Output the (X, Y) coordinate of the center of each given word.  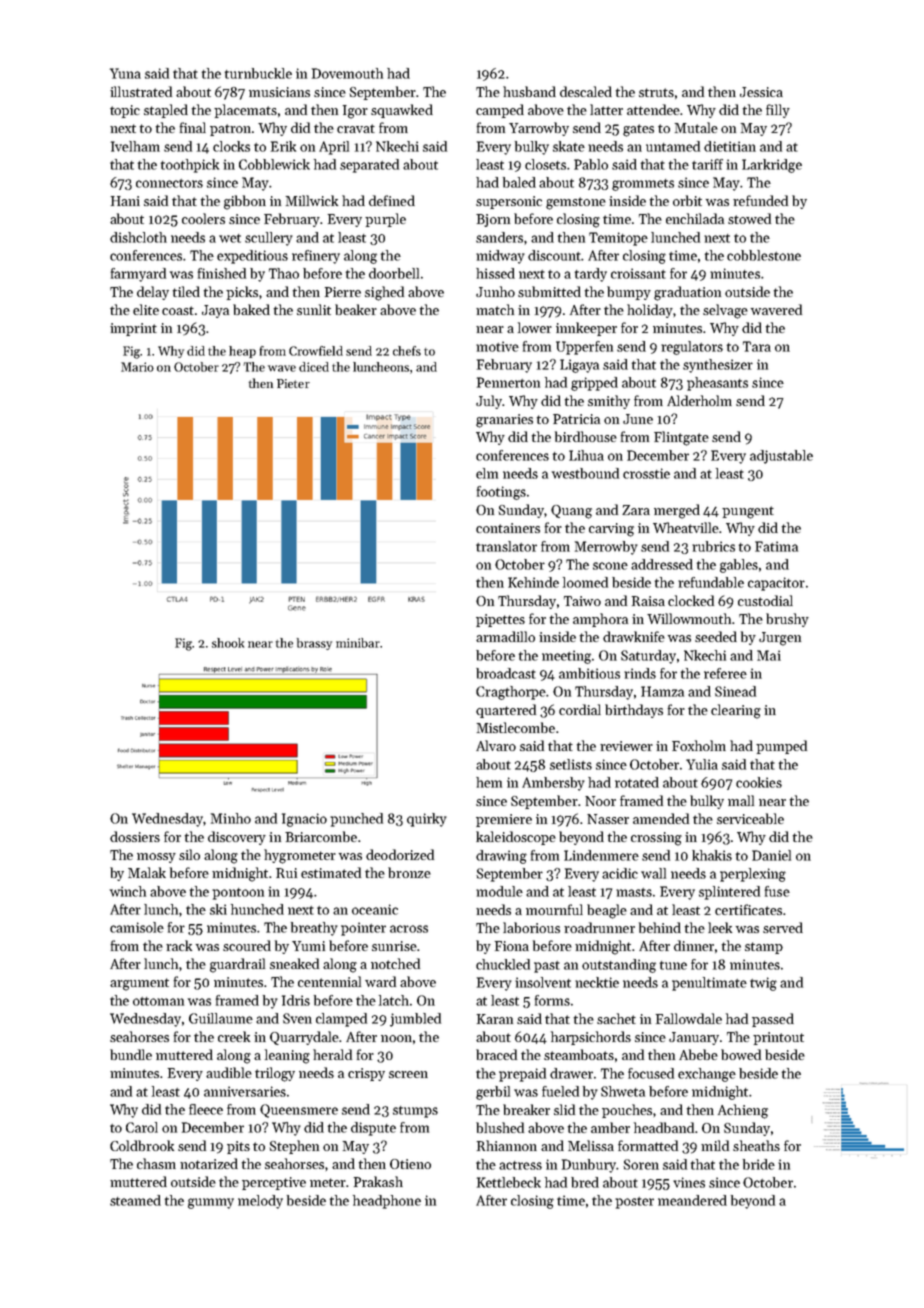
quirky (427, 820)
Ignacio (304, 820)
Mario (137, 367)
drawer (571, 1073)
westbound (585, 473)
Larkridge (772, 166)
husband (529, 91)
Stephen (294, 1147)
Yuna (125, 73)
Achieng (743, 1111)
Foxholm (699, 745)
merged (677, 511)
